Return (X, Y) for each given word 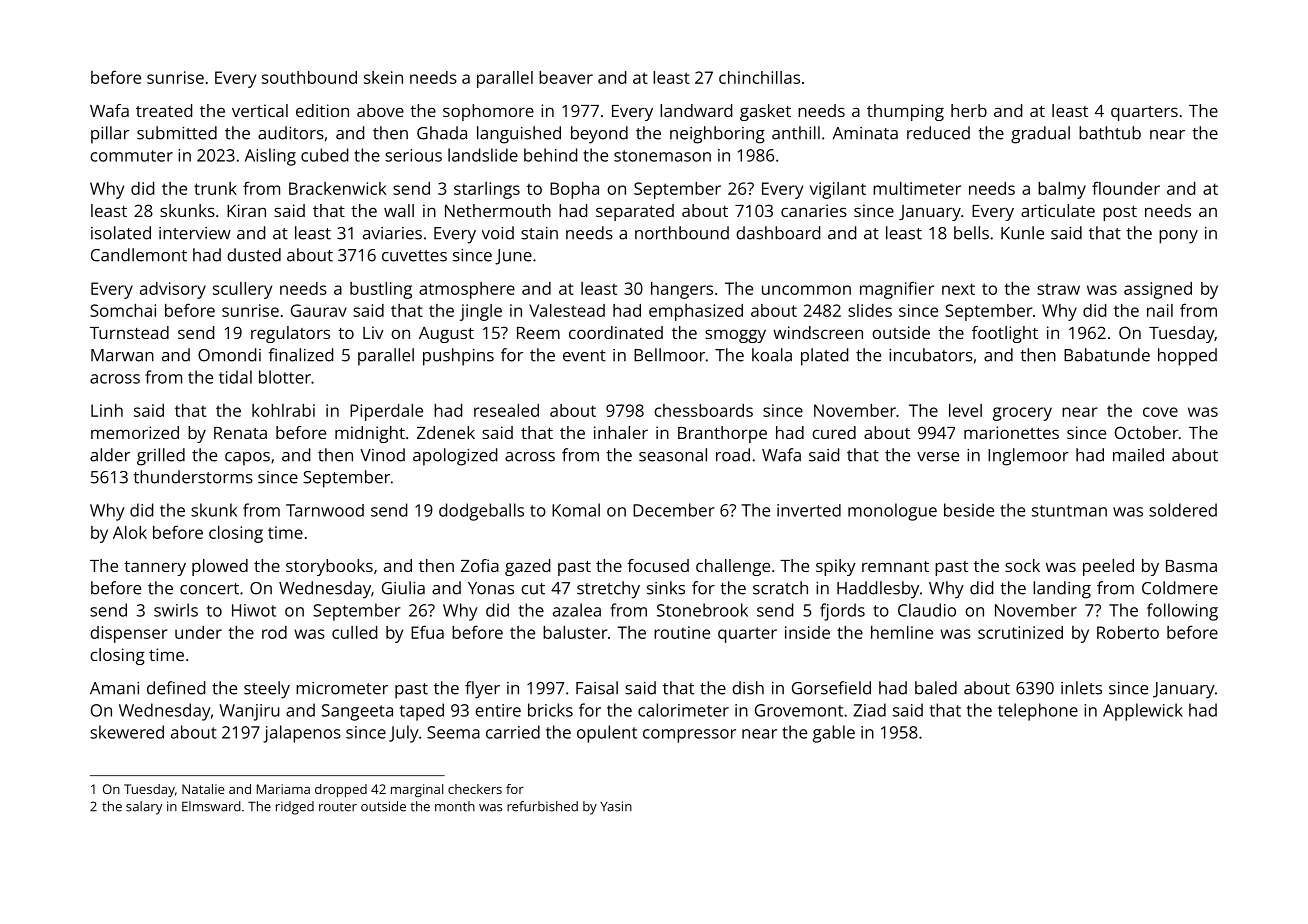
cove (1160, 412)
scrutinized (1020, 632)
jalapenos (302, 734)
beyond (599, 135)
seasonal (673, 455)
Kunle (1022, 233)
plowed (220, 567)
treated (164, 110)
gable (834, 734)
